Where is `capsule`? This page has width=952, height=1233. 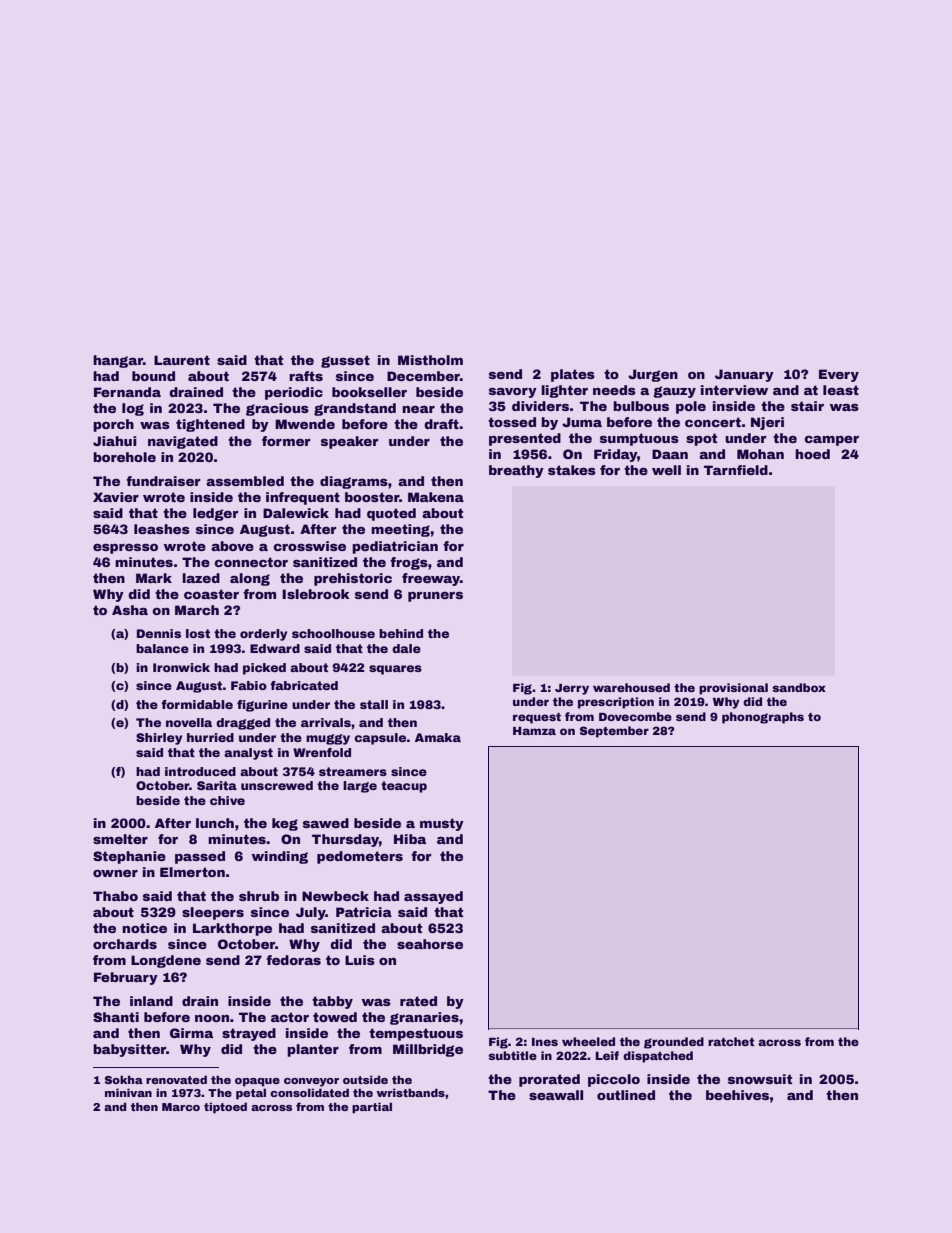 capsule is located at coordinates (380, 739).
